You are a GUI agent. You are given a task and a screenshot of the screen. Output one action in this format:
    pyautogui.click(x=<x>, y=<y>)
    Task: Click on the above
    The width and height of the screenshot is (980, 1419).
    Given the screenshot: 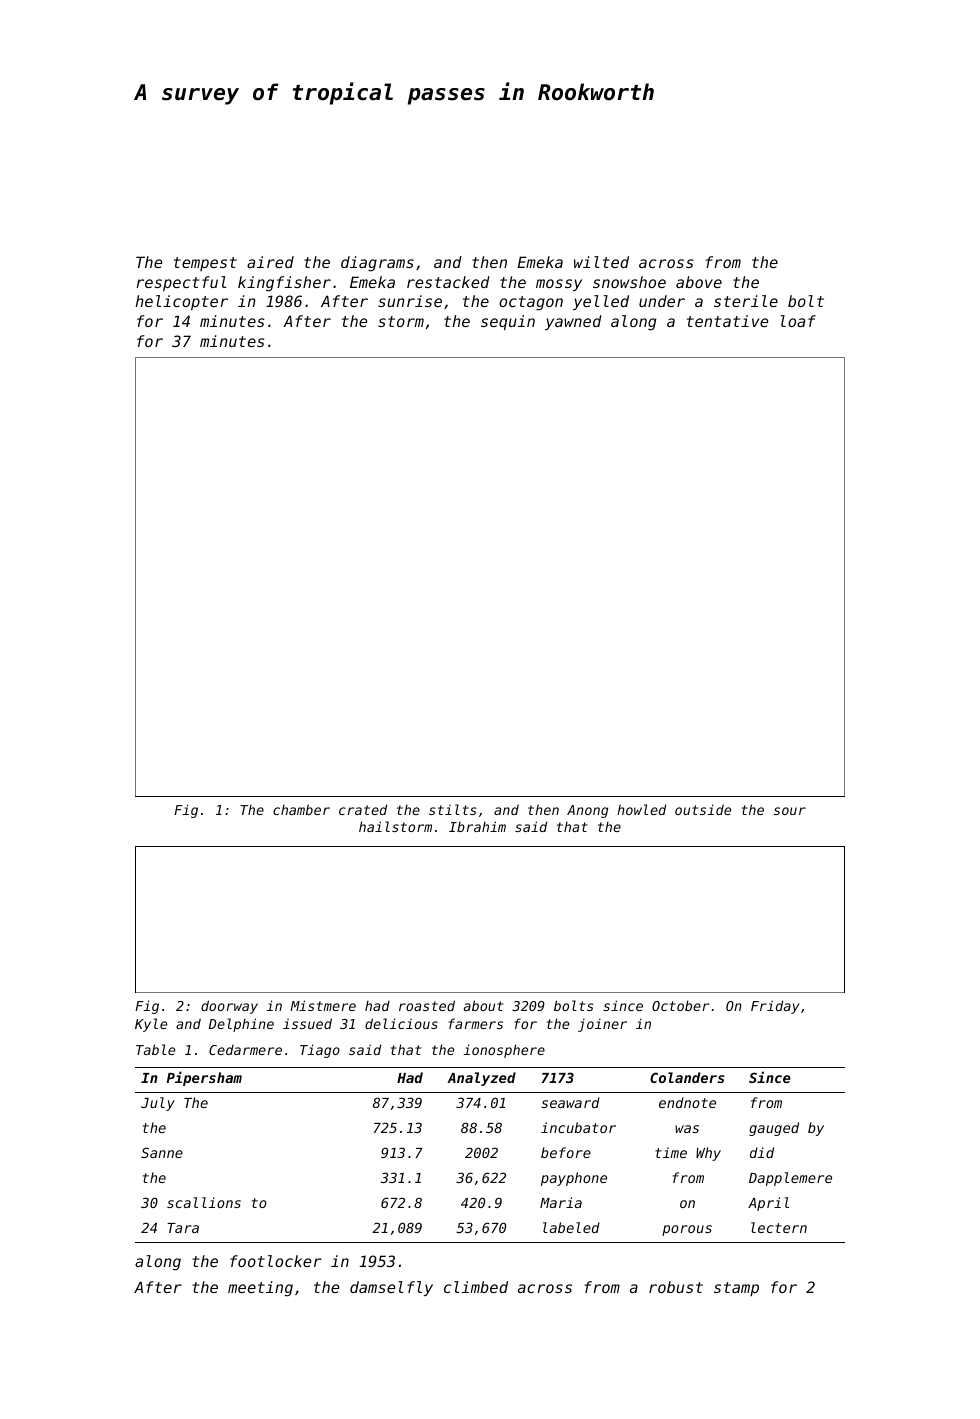 What is the action you would take?
    pyautogui.click(x=699, y=282)
